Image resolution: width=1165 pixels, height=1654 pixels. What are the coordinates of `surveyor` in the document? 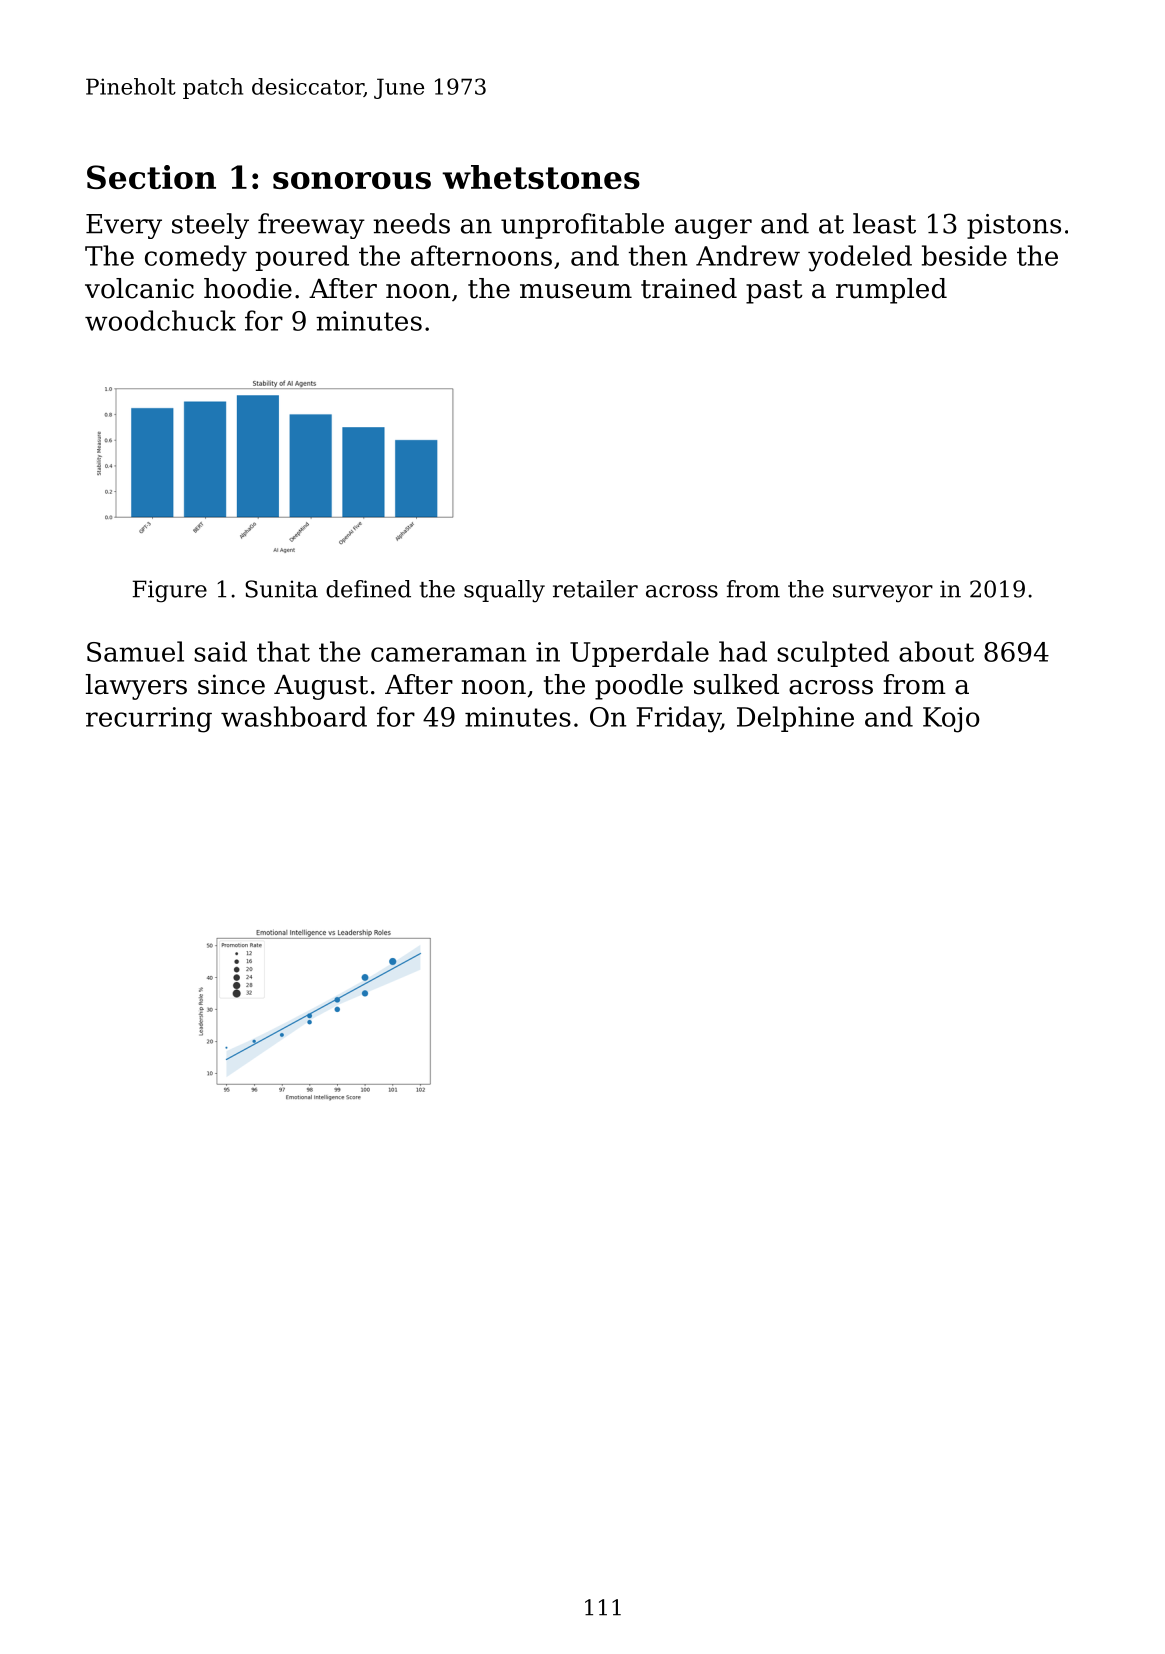 It's located at (883, 594).
